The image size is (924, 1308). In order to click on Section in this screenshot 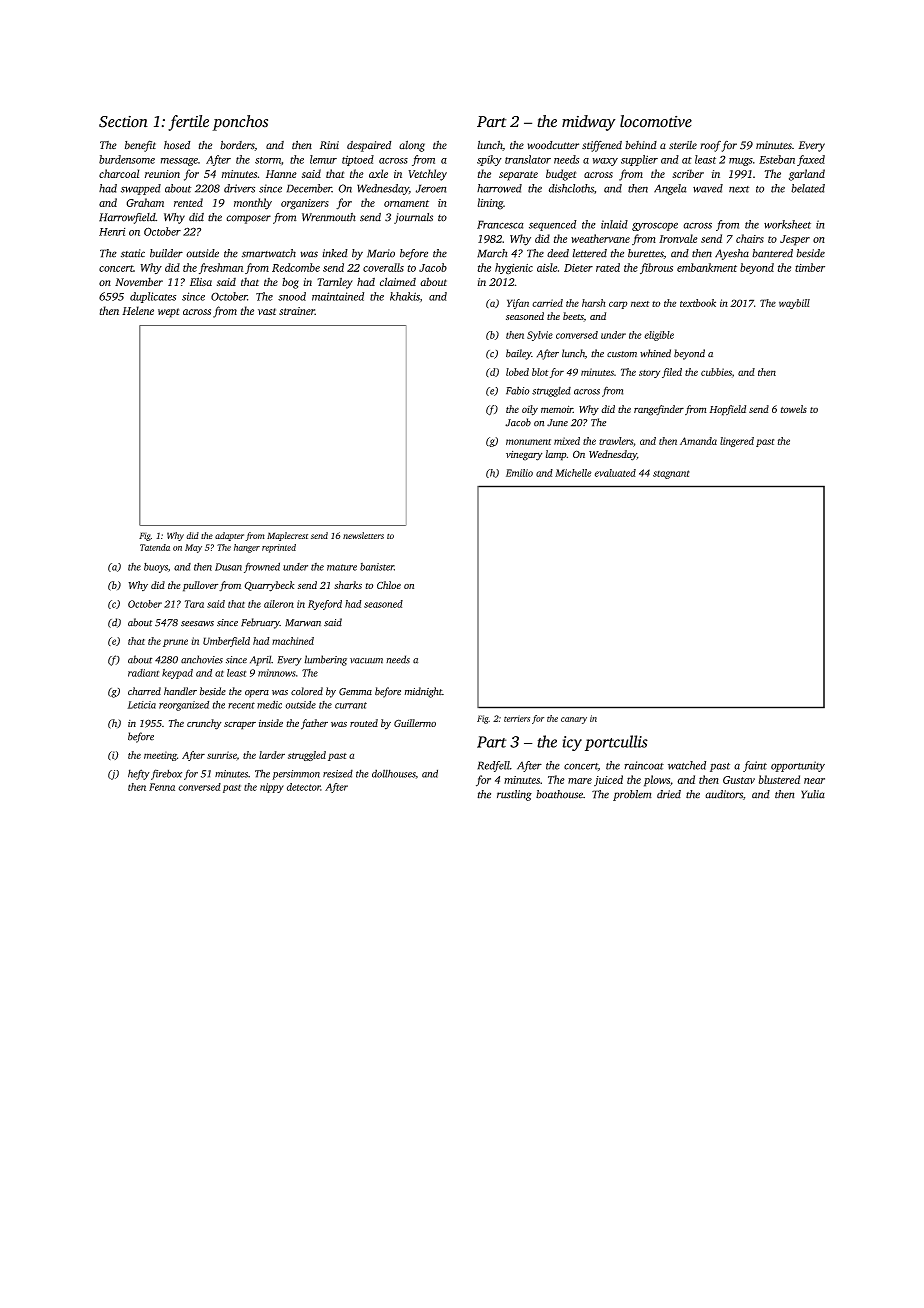, I will do `click(123, 122)`.
